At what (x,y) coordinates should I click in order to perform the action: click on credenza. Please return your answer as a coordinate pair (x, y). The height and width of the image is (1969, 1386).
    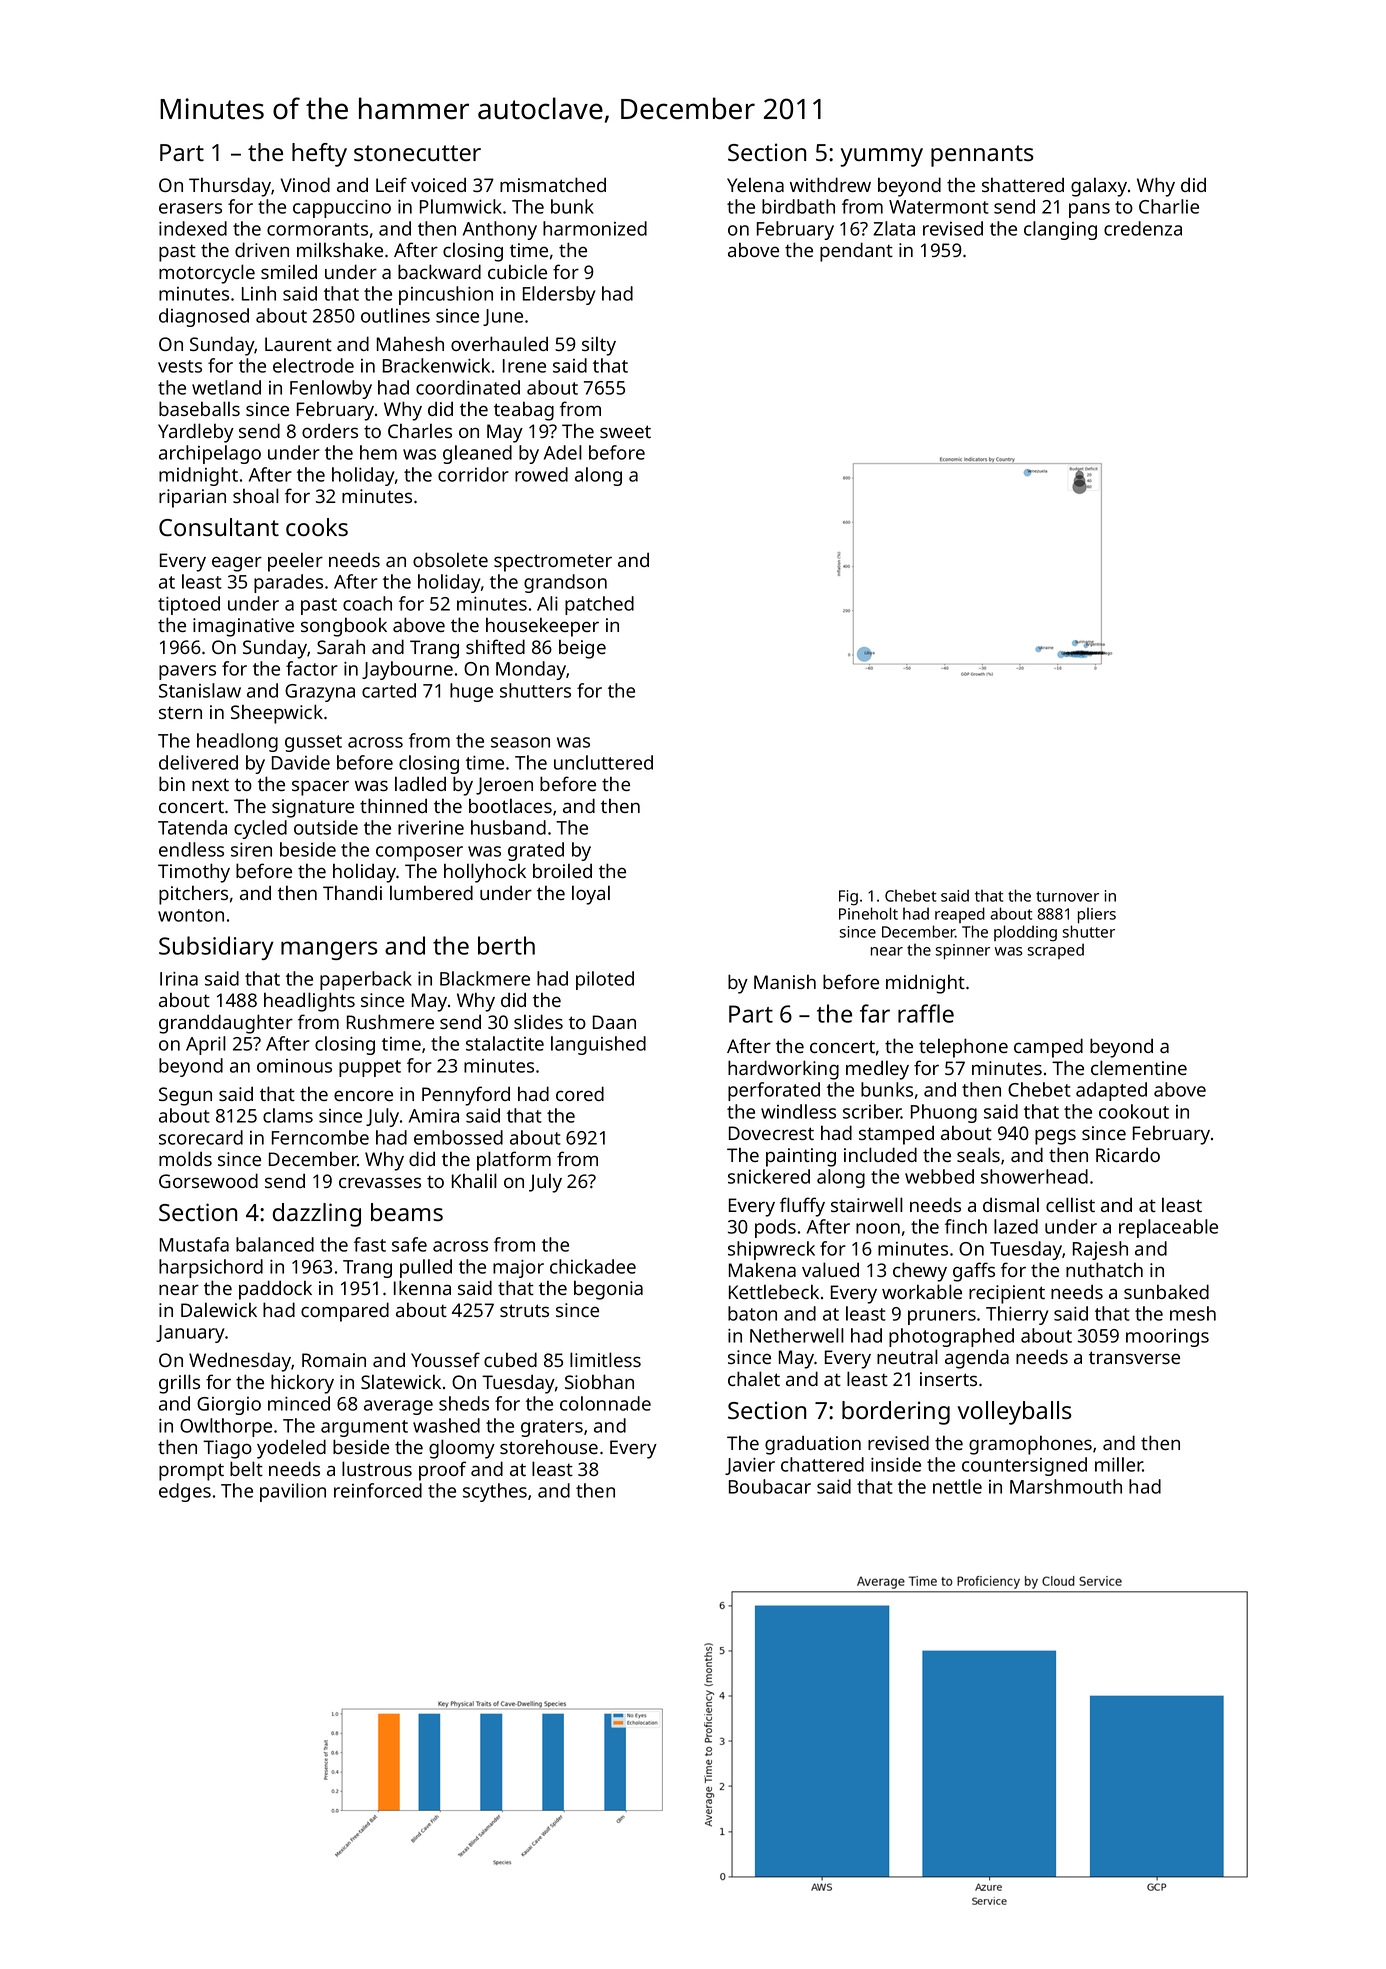
    Looking at the image, I should click on (1143, 228).
